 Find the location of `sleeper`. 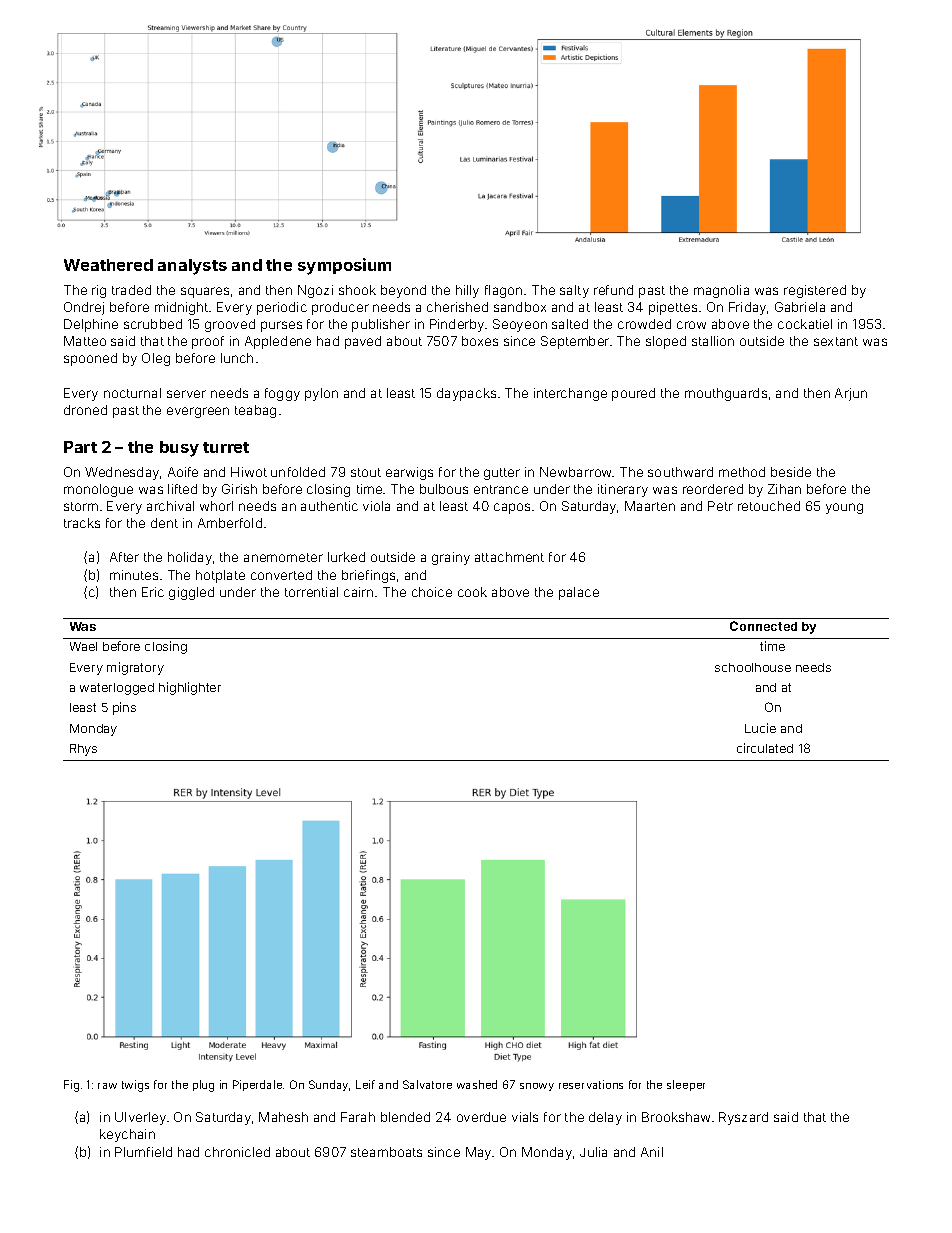

sleeper is located at coordinates (686, 1085).
